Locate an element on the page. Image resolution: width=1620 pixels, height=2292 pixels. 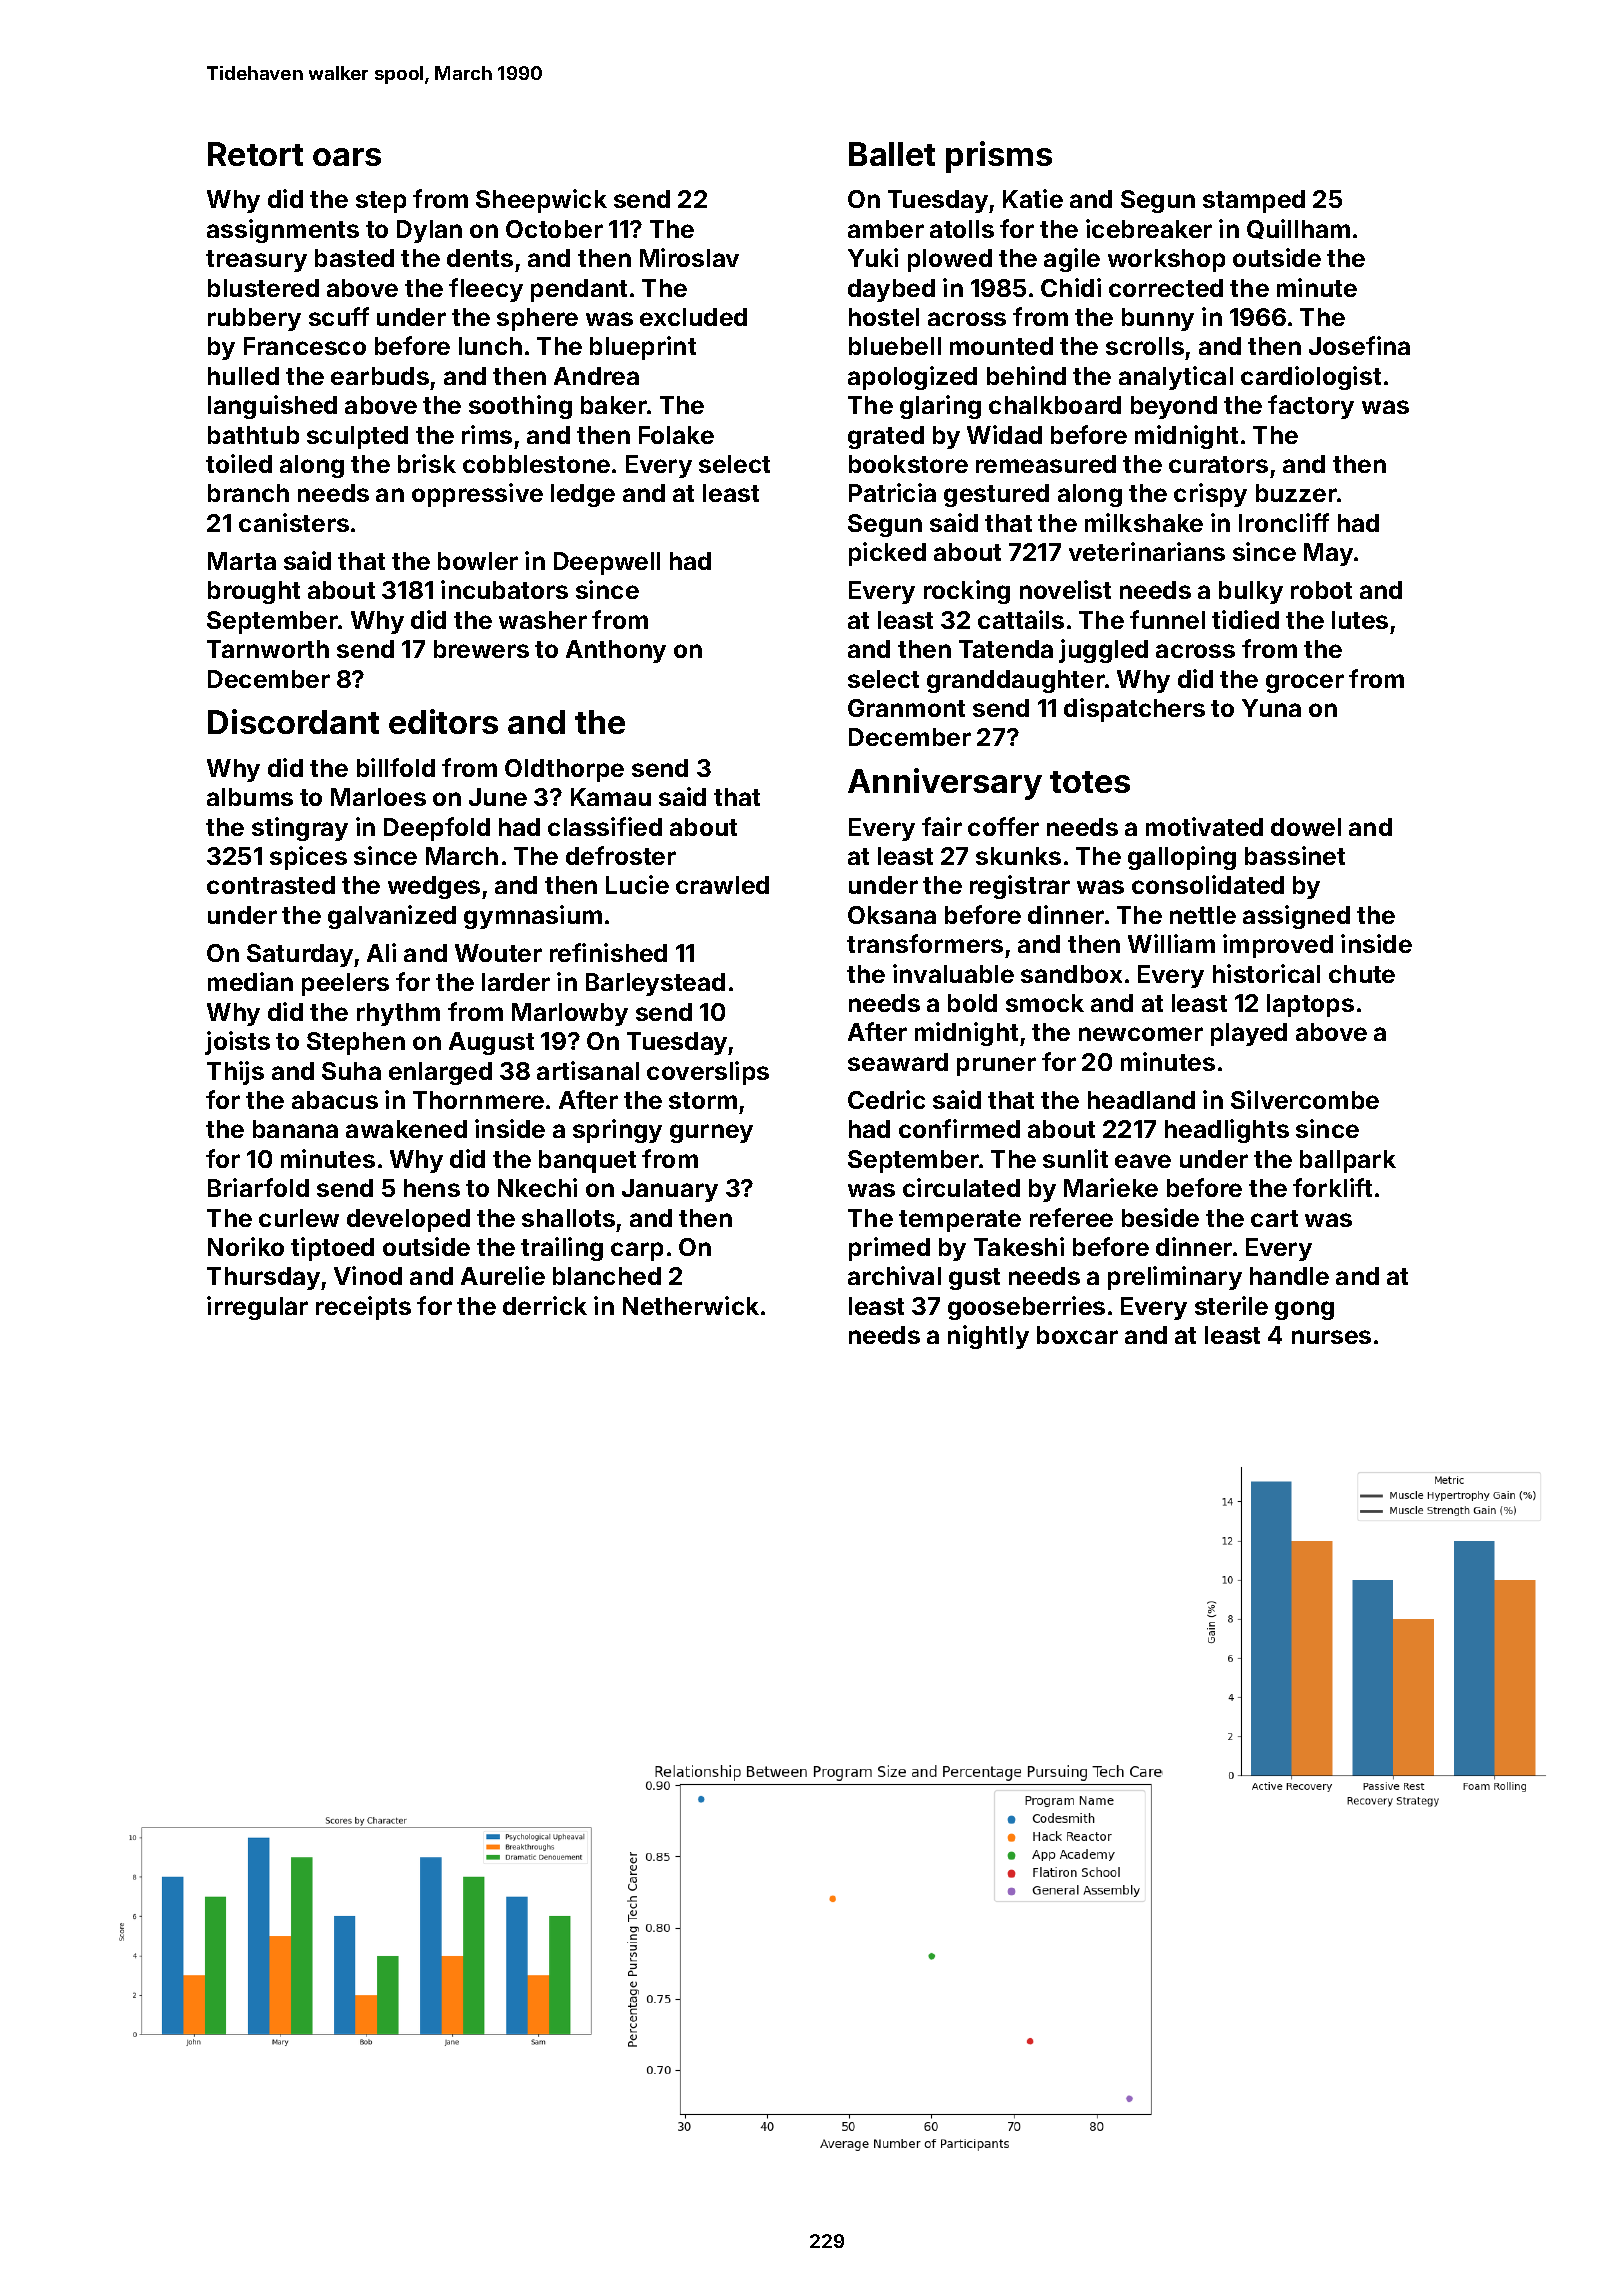
daybed is located at coordinates (891, 290).
